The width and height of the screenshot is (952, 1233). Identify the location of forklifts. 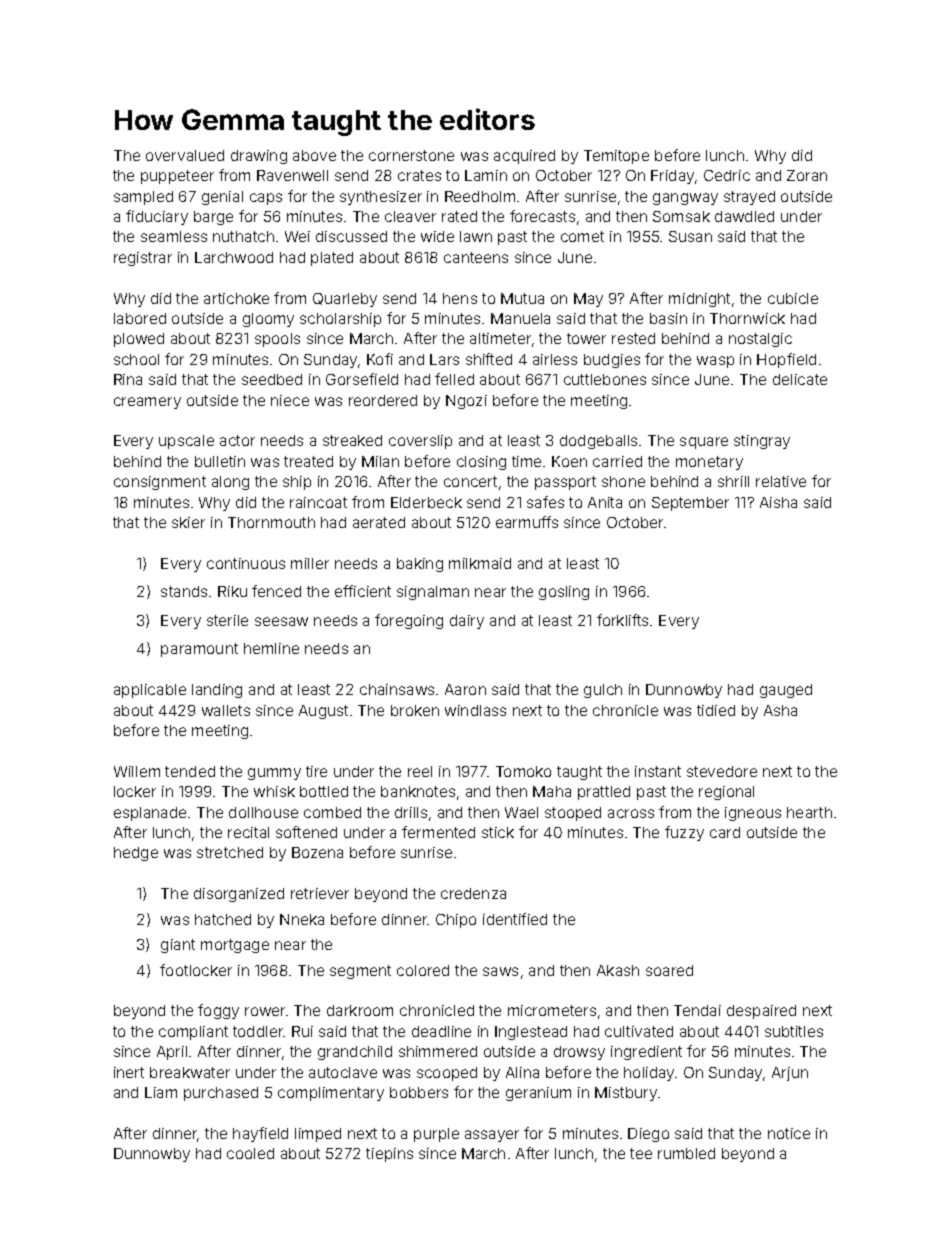
(622, 620).
